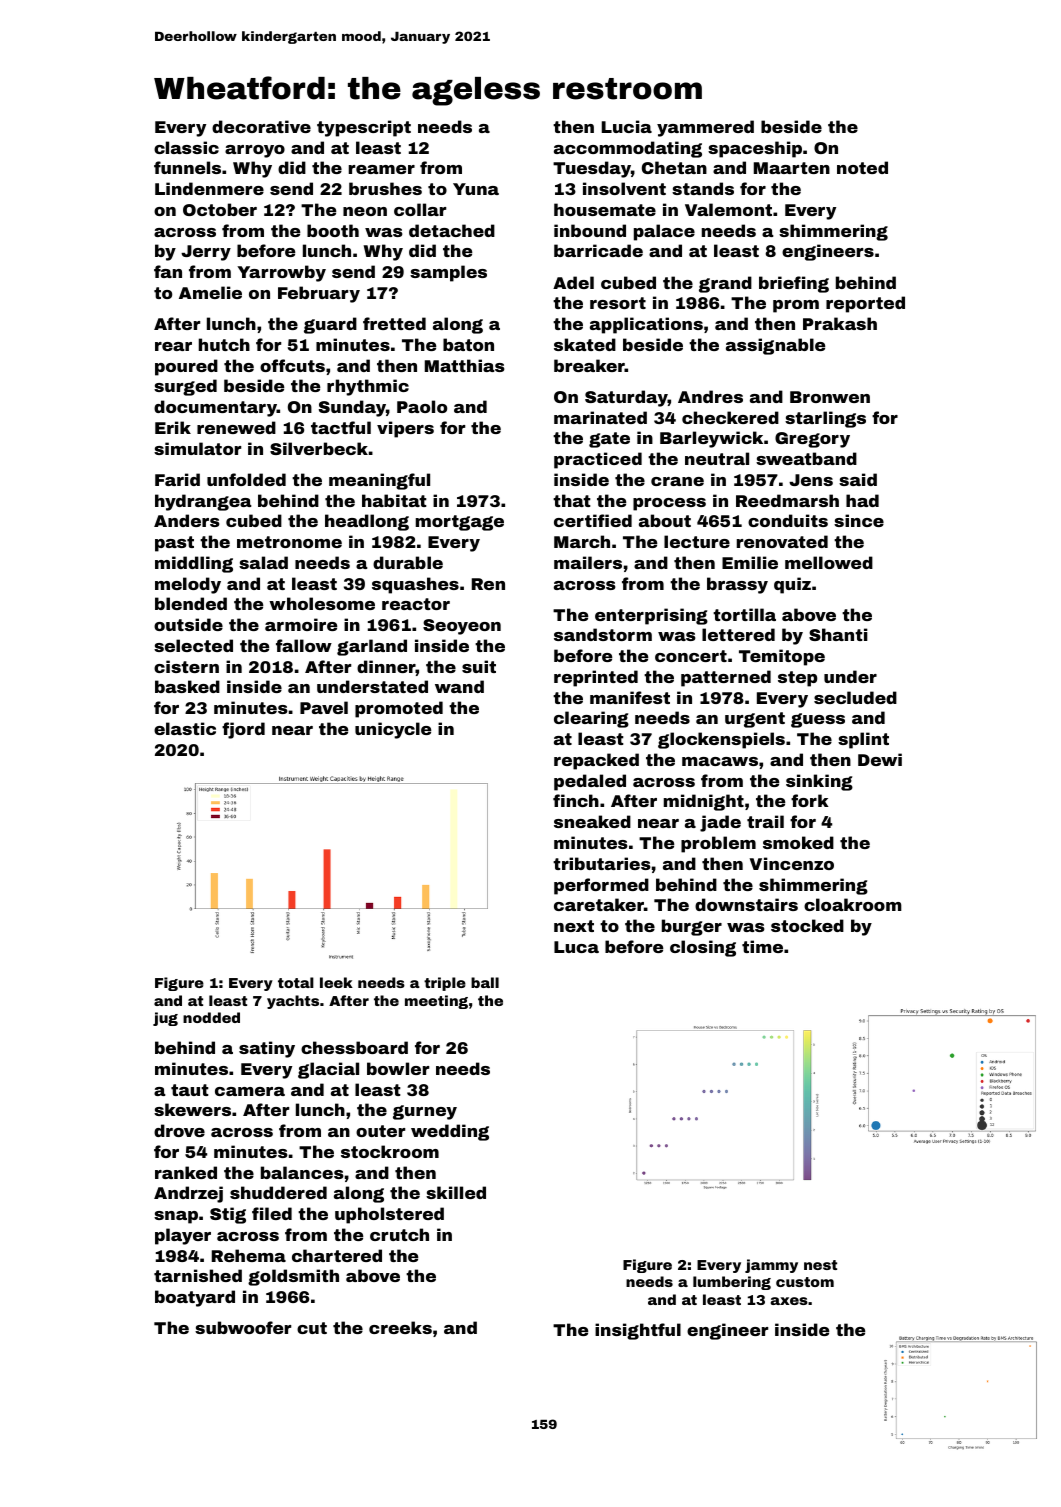 The height and width of the screenshot is (1507, 1061). Describe the element at coordinates (186, 147) in the screenshot. I see `classic` at that location.
